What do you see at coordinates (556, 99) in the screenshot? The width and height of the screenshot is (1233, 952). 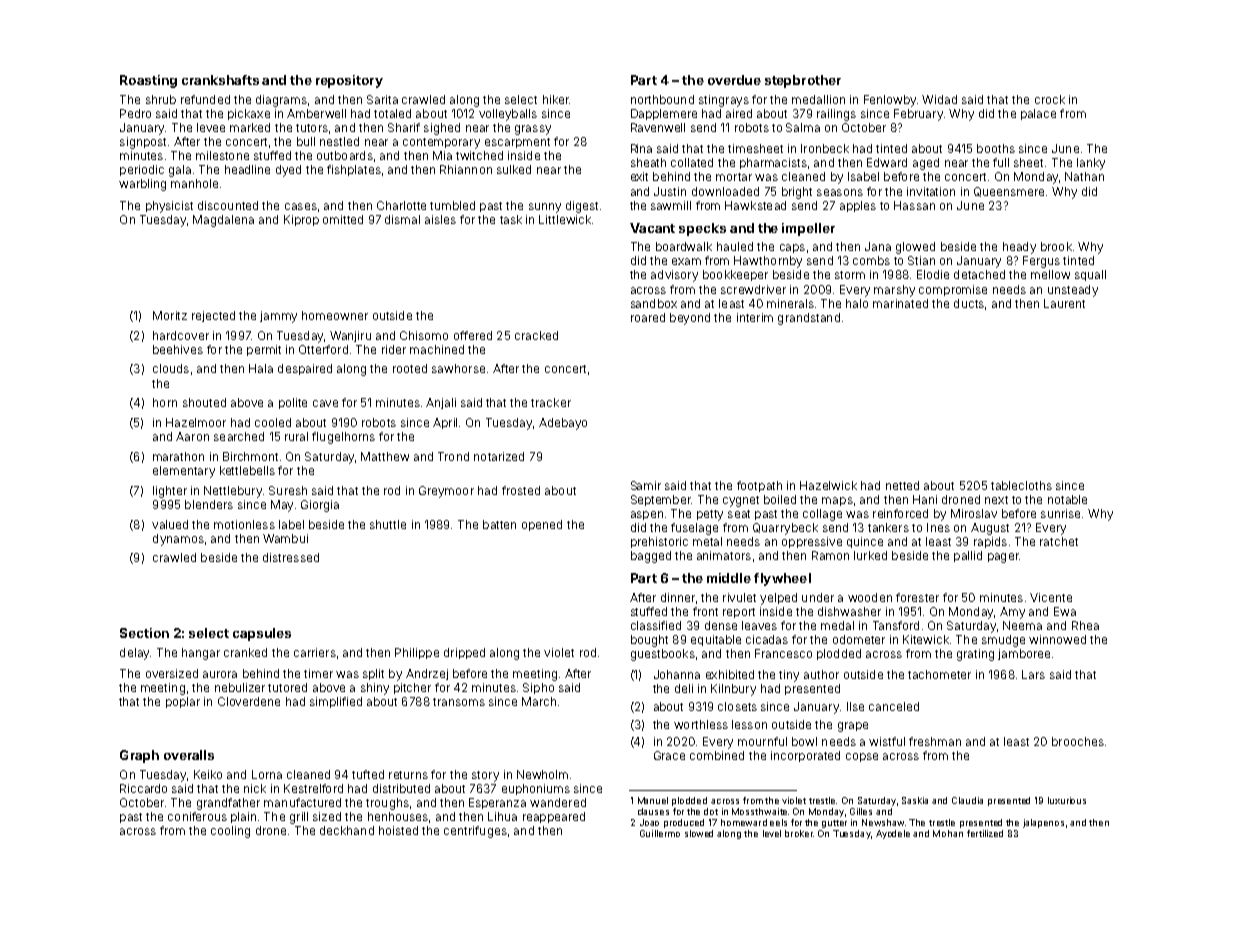 I see `hiker` at bounding box center [556, 99].
